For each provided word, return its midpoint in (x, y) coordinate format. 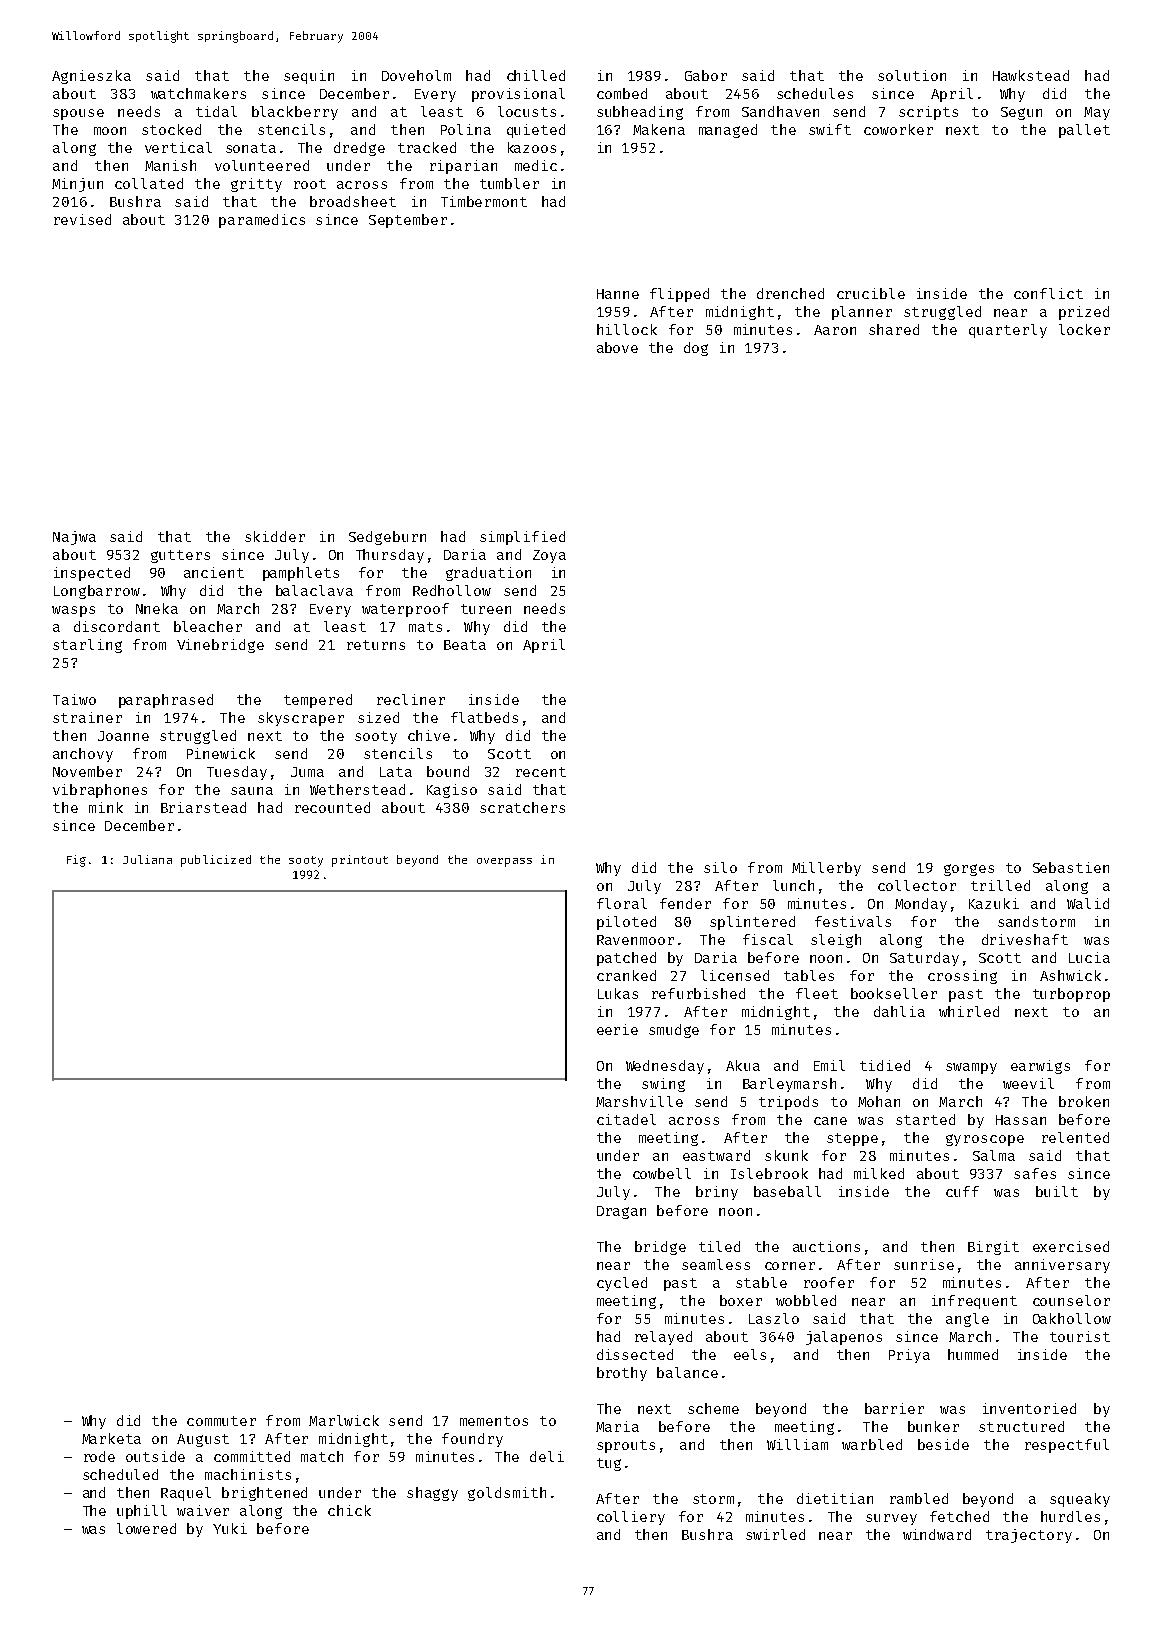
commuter (221, 1421)
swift (830, 129)
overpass (504, 862)
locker (1084, 329)
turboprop (1071, 995)
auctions (826, 1246)
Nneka (157, 608)
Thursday (390, 556)
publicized (216, 861)
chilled (536, 75)
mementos (494, 1421)
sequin (309, 77)
